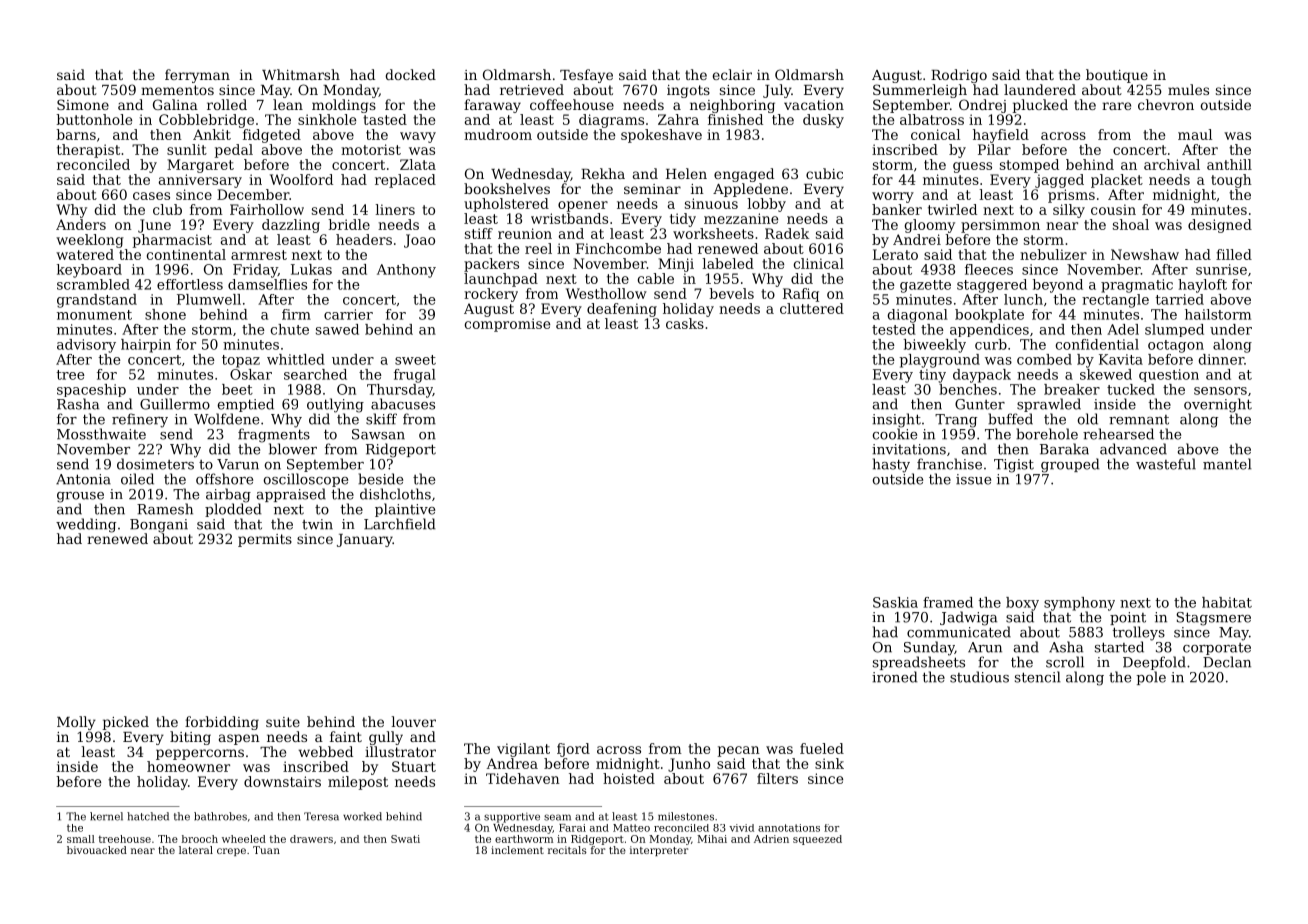 The height and width of the page is (924, 1308). I want to click on overnight, so click(1218, 405).
